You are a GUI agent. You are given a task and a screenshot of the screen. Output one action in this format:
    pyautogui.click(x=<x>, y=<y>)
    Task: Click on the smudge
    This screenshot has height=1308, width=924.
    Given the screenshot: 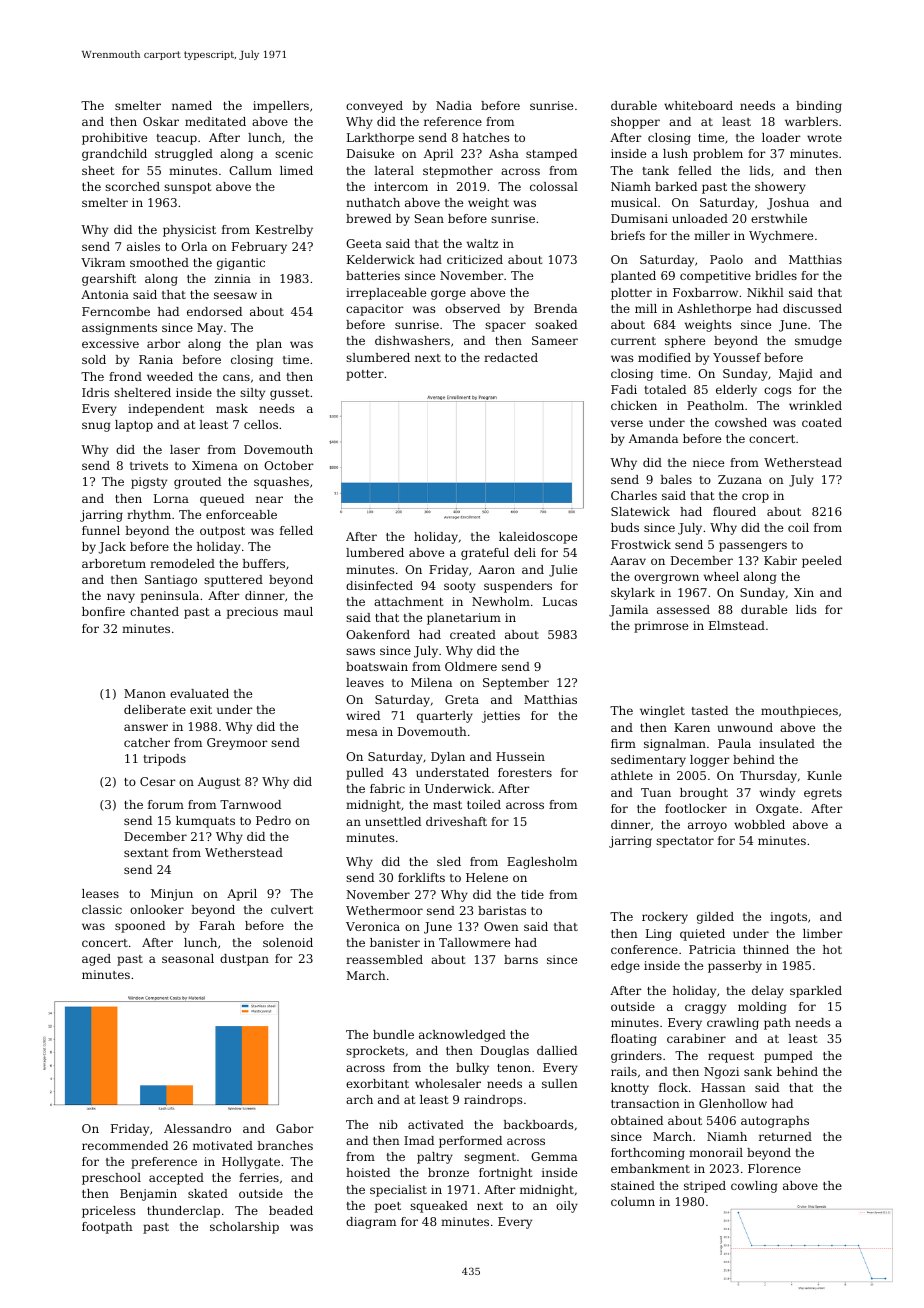 What is the action you would take?
    pyautogui.click(x=818, y=342)
